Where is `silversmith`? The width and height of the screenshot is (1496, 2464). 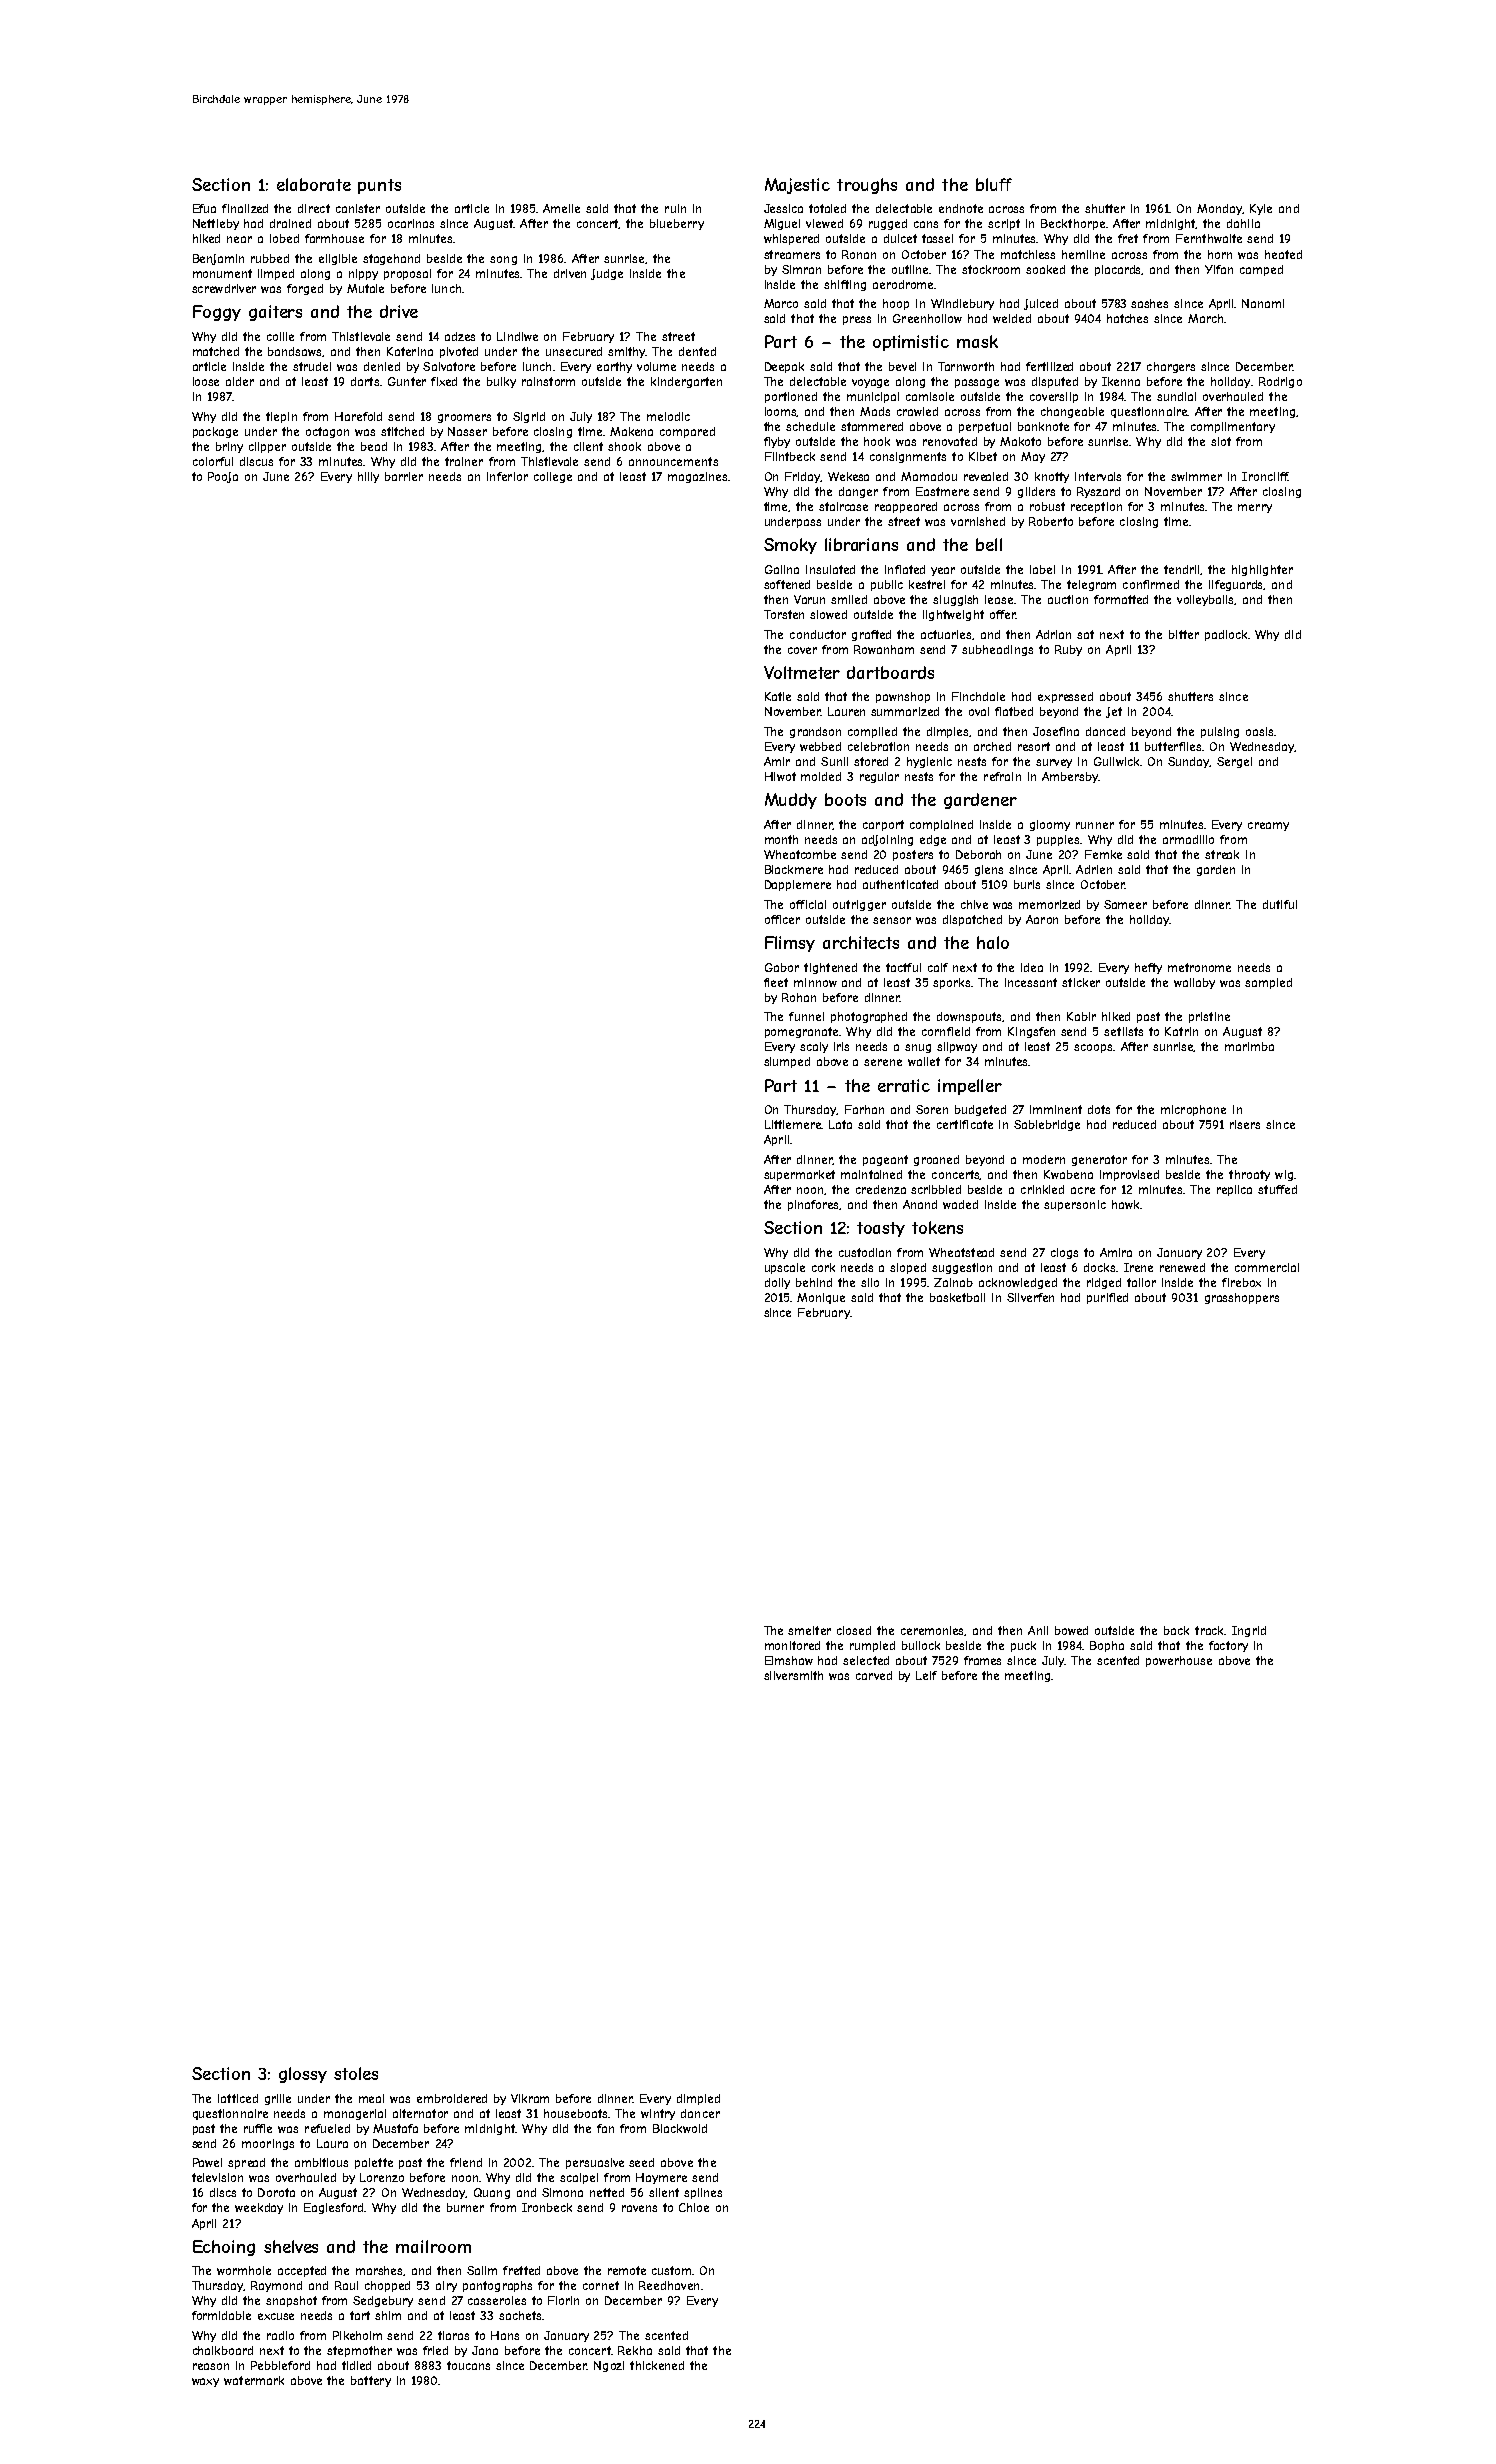
silversmith is located at coordinates (793, 1675).
